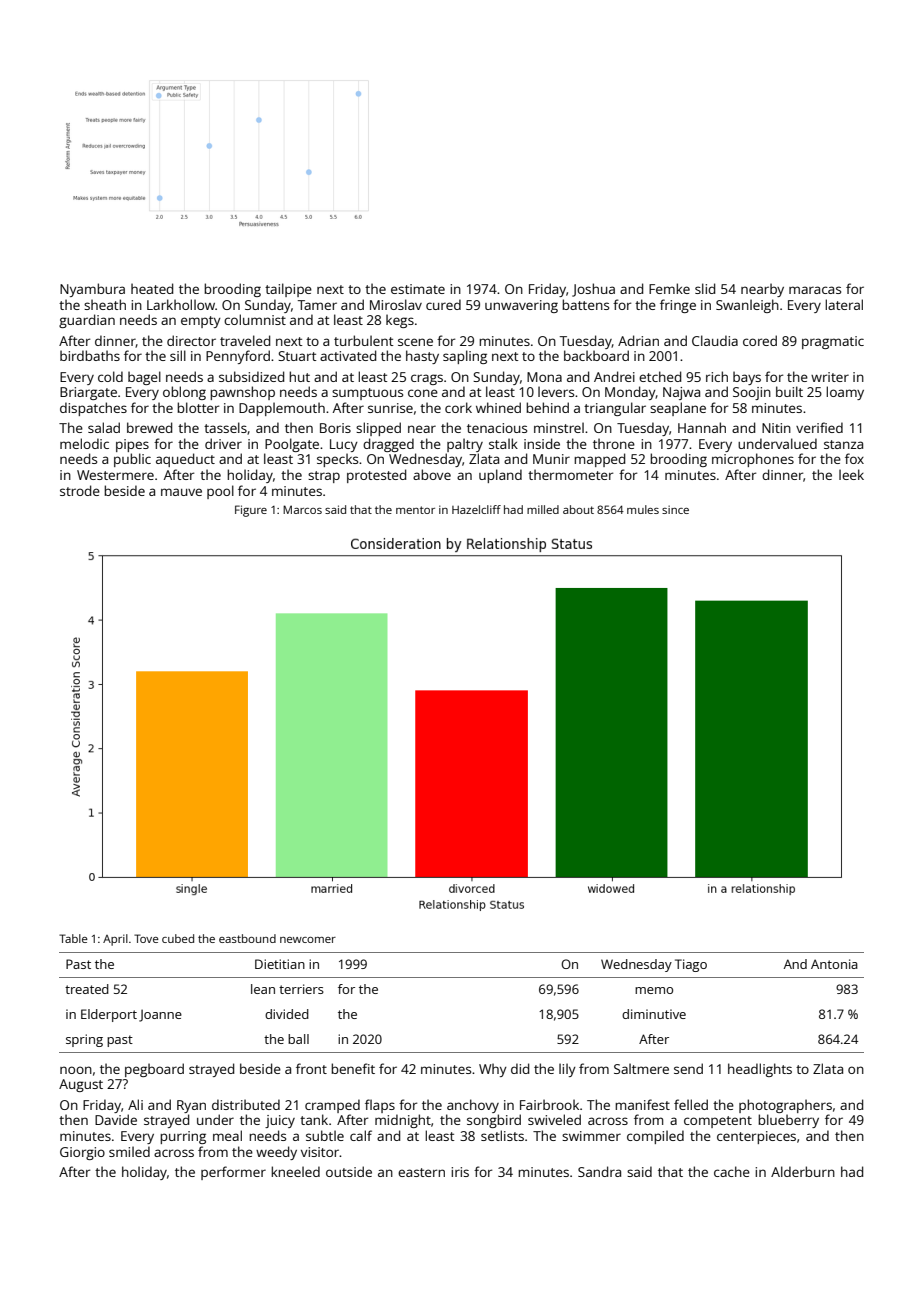 The height and width of the page is (1308, 924). What do you see at coordinates (815, 290) in the page?
I see `maracas` at bounding box center [815, 290].
